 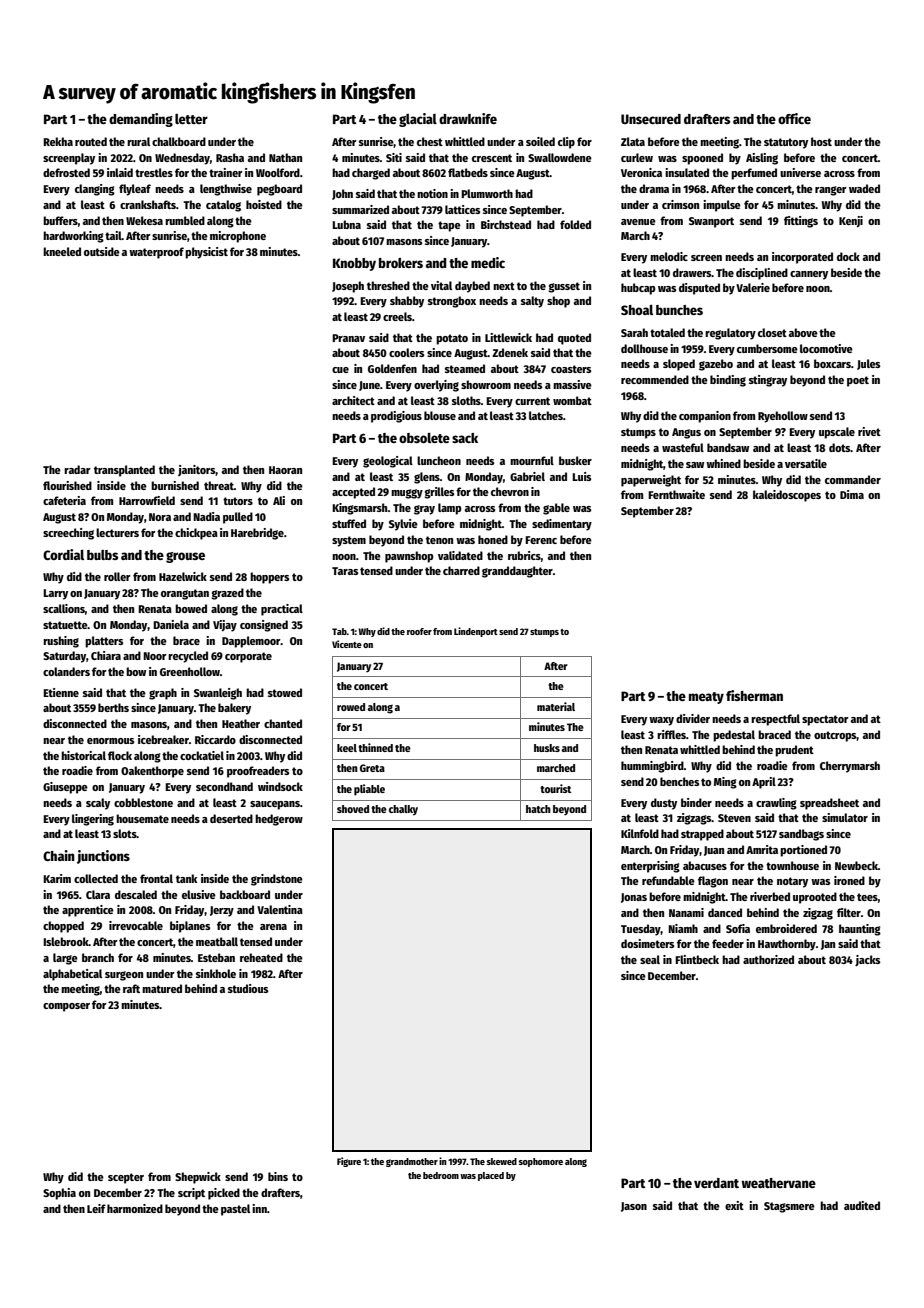 I want to click on glacial, so click(x=418, y=120).
